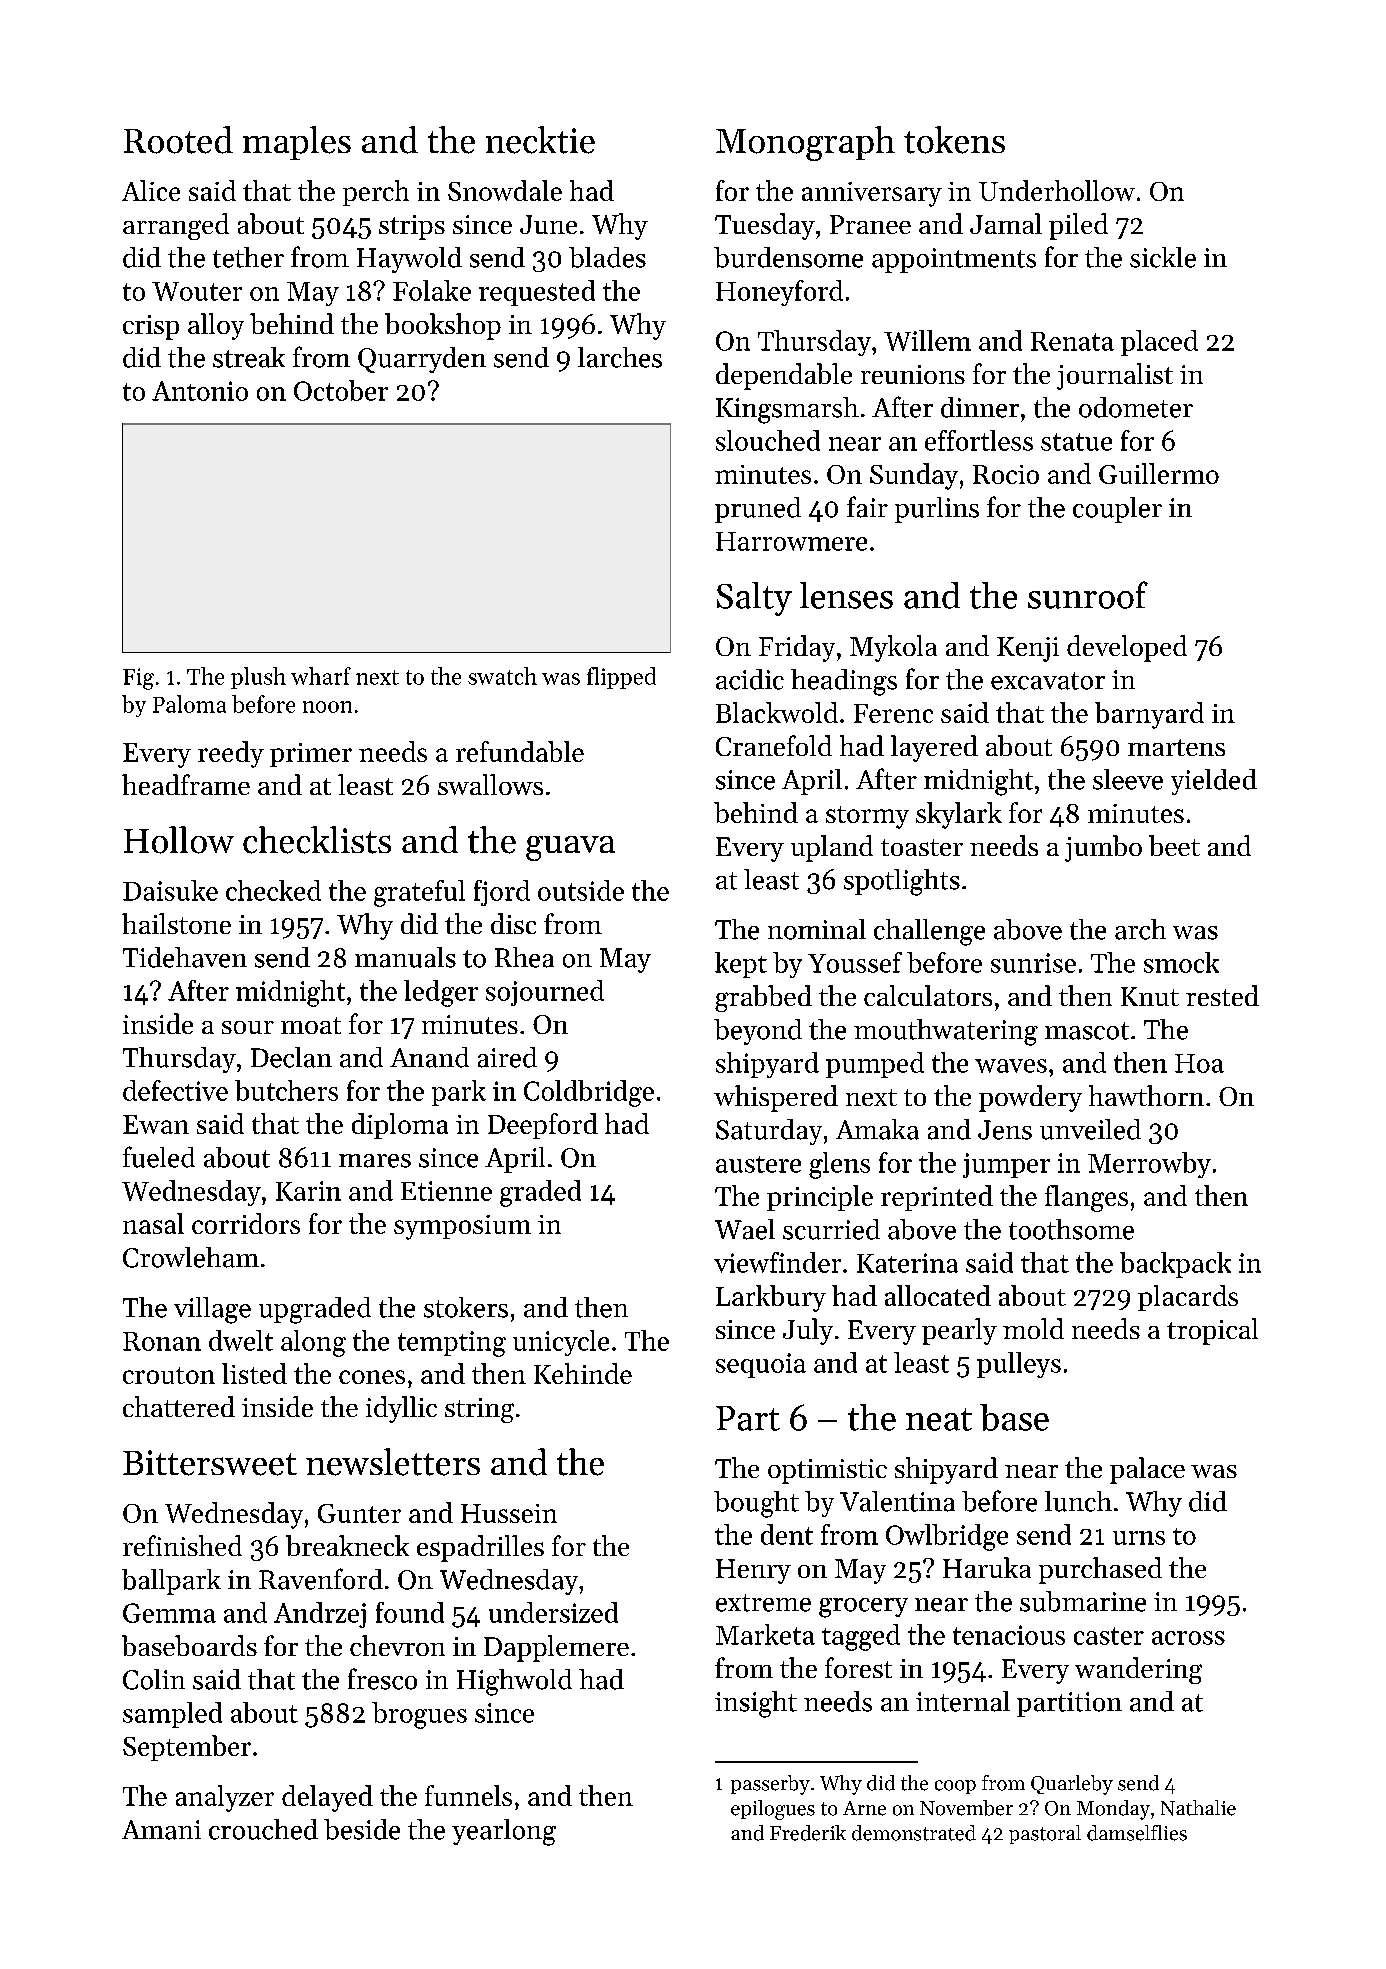  Describe the element at coordinates (138, 679) in the screenshot. I see `Fig` at that location.
